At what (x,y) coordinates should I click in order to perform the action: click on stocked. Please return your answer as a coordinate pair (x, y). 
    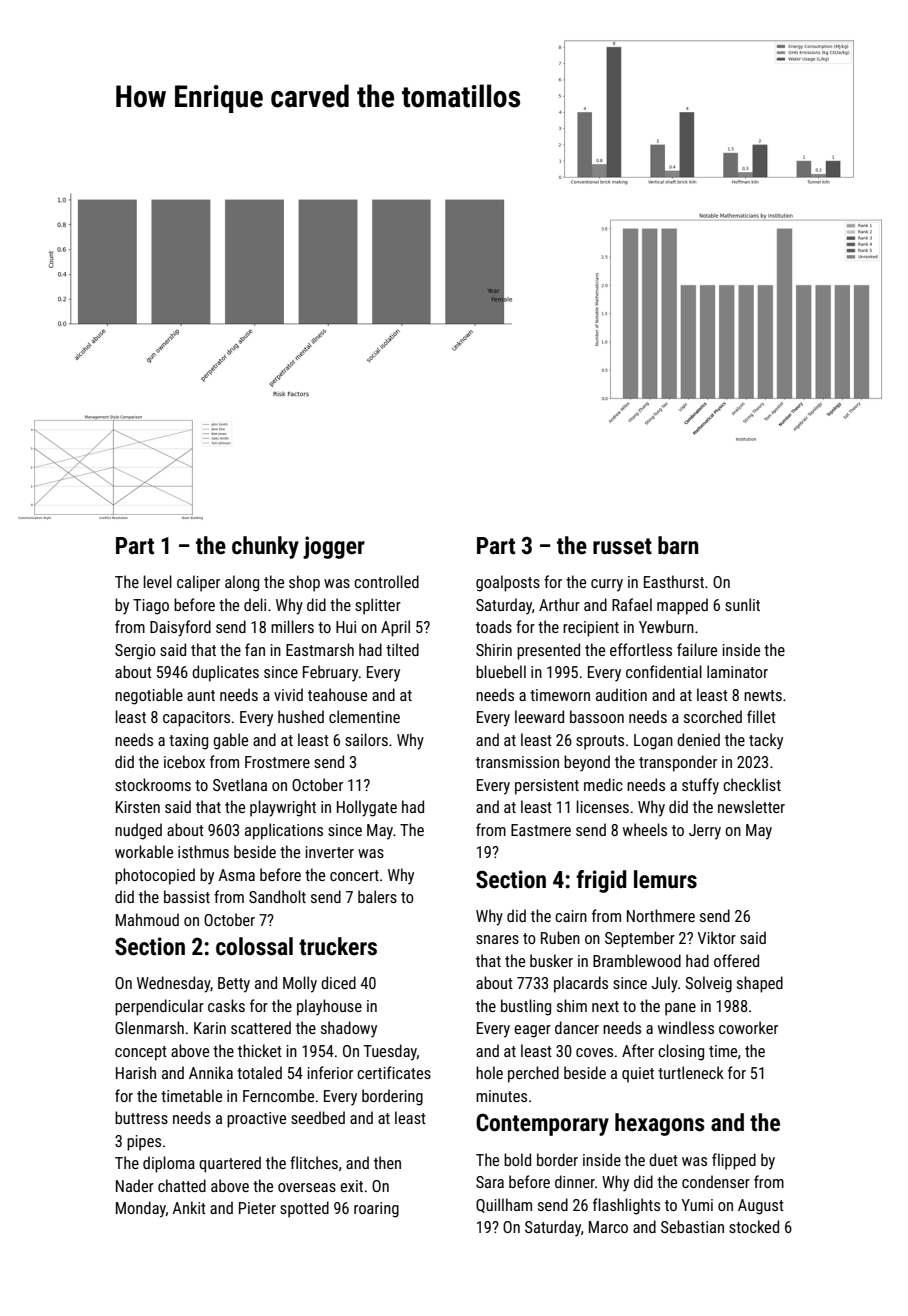
    Looking at the image, I should click on (754, 1226).
